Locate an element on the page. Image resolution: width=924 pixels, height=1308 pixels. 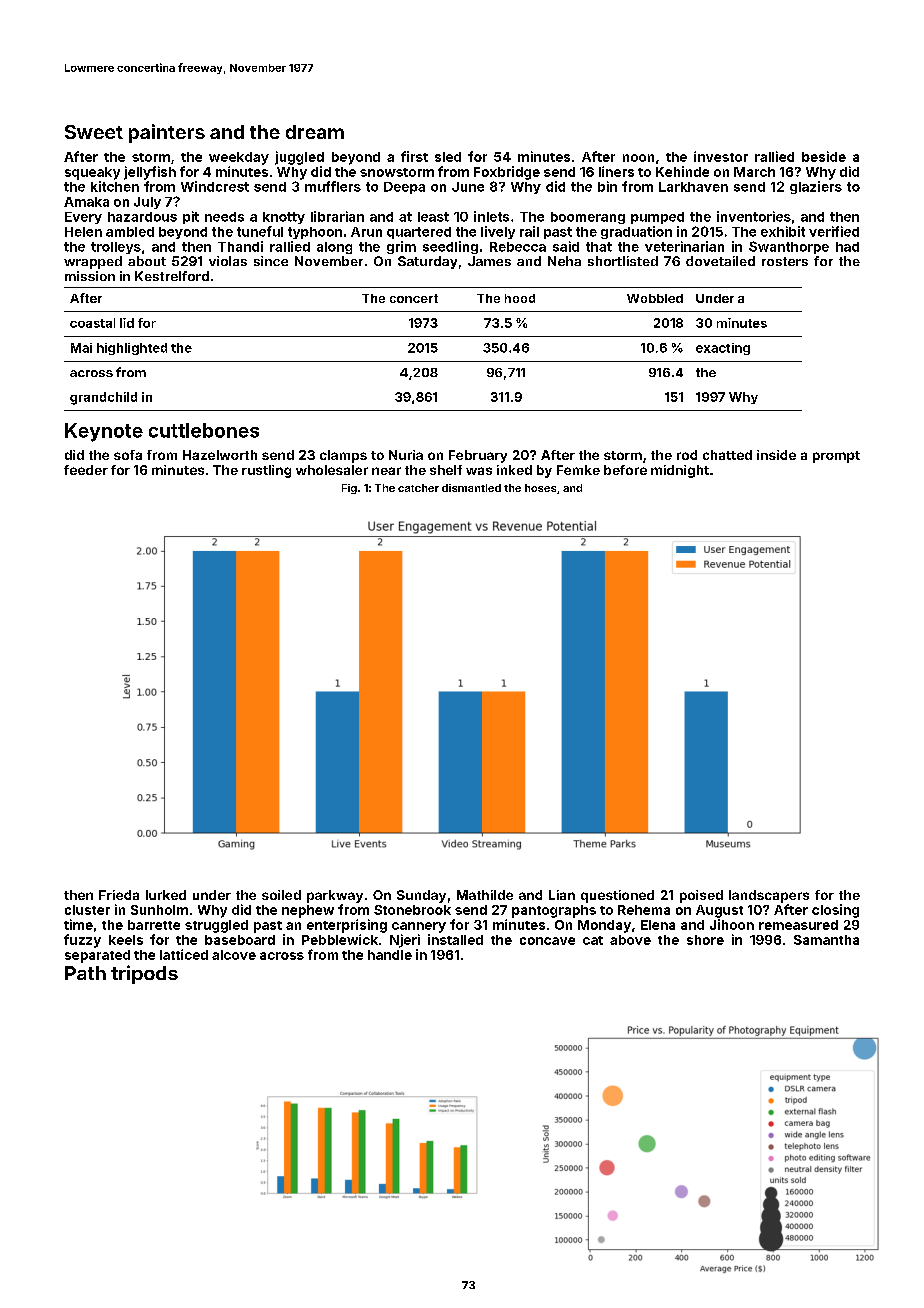
dream is located at coordinates (315, 132).
